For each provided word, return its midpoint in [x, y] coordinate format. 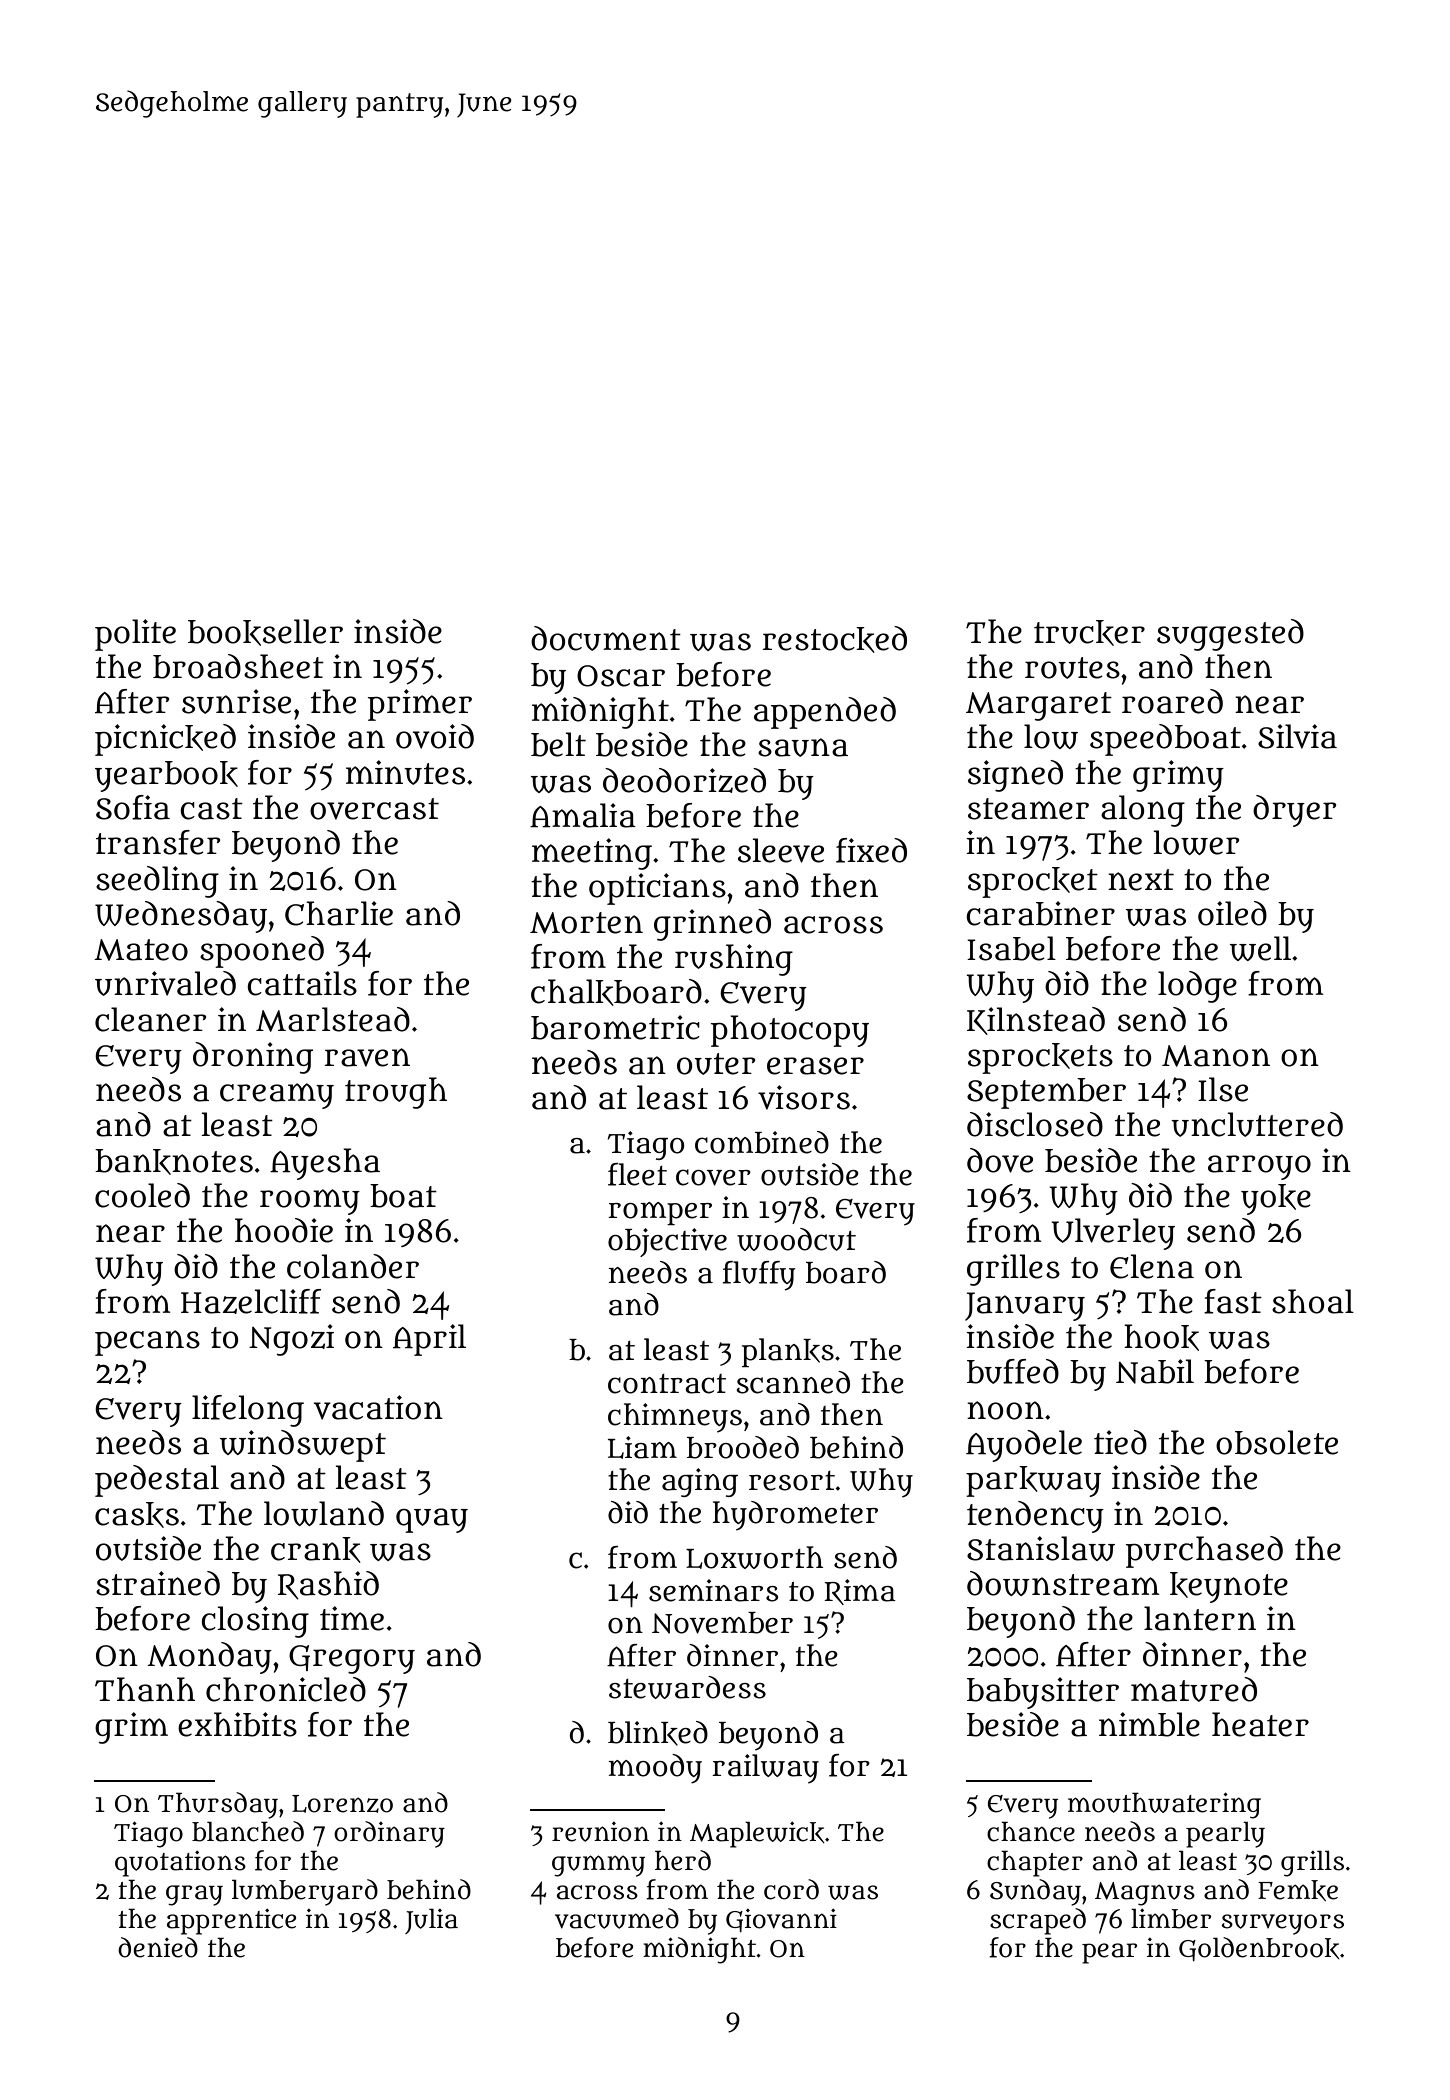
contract [667, 1384]
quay [432, 1520]
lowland [324, 1513]
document [606, 638]
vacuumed [617, 1918]
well [1260, 948]
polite [135, 635]
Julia [431, 1921]
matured [1194, 1689]
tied [1120, 1442]
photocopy [790, 1031]
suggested [1230, 635]
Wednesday [181, 917]
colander [353, 1266]
